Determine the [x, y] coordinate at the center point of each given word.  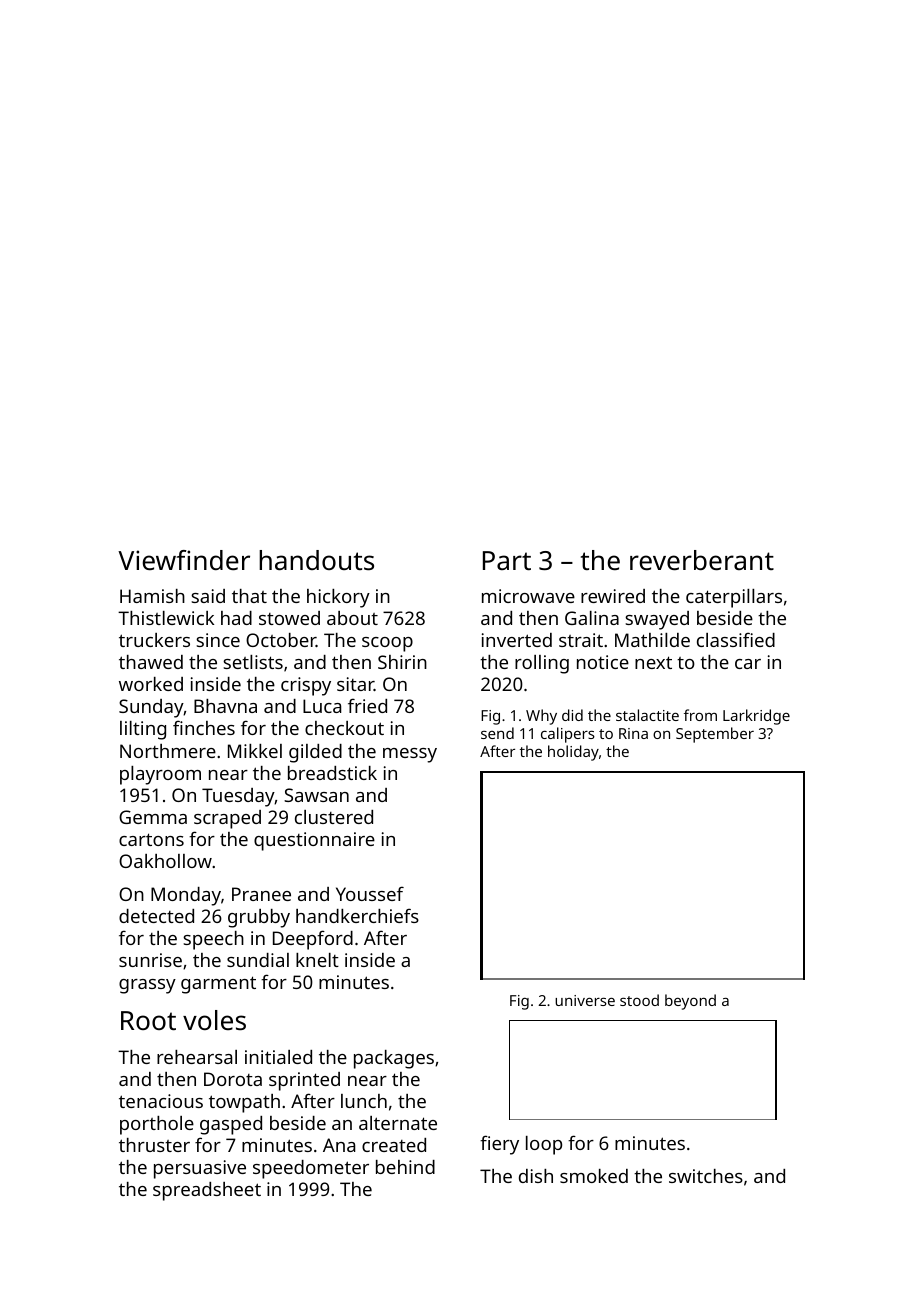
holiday [573, 753]
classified [736, 639]
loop [544, 1145]
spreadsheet [207, 1191]
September [715, 735]
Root [148, 1020]
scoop [387, 644]
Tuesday [238, 797]
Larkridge [756, 717]
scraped [227, 819]
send [497, 733]
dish [536, 1176]
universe [585, 1000]
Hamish [152, 596]
